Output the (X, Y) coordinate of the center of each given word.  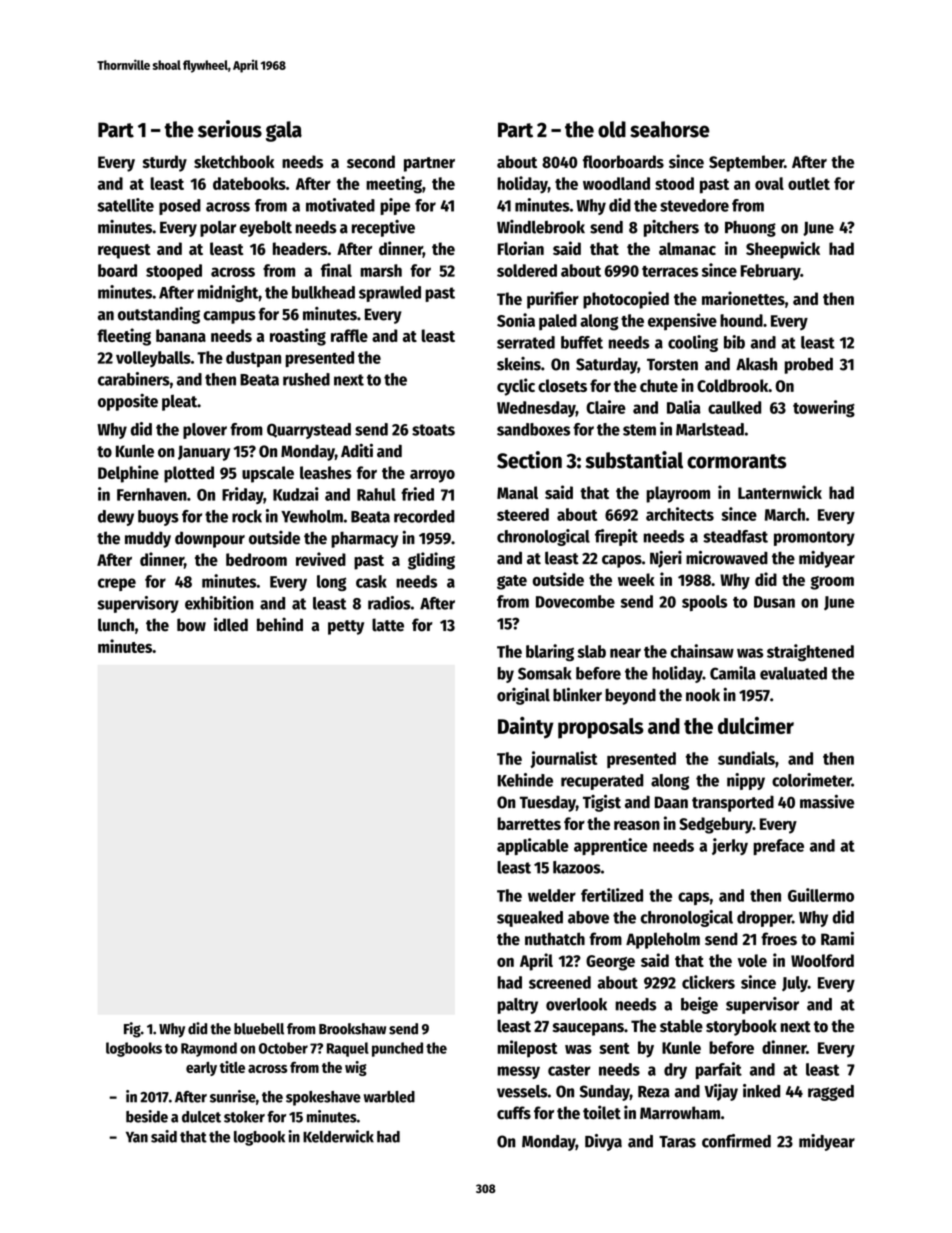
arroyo (432, 476)
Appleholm (663, 940)
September (746, 163)
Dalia (684, 407)
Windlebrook (541, 227)
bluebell (259, 1029)
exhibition (219, 603)
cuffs (514, 1113)
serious (230, 129)
